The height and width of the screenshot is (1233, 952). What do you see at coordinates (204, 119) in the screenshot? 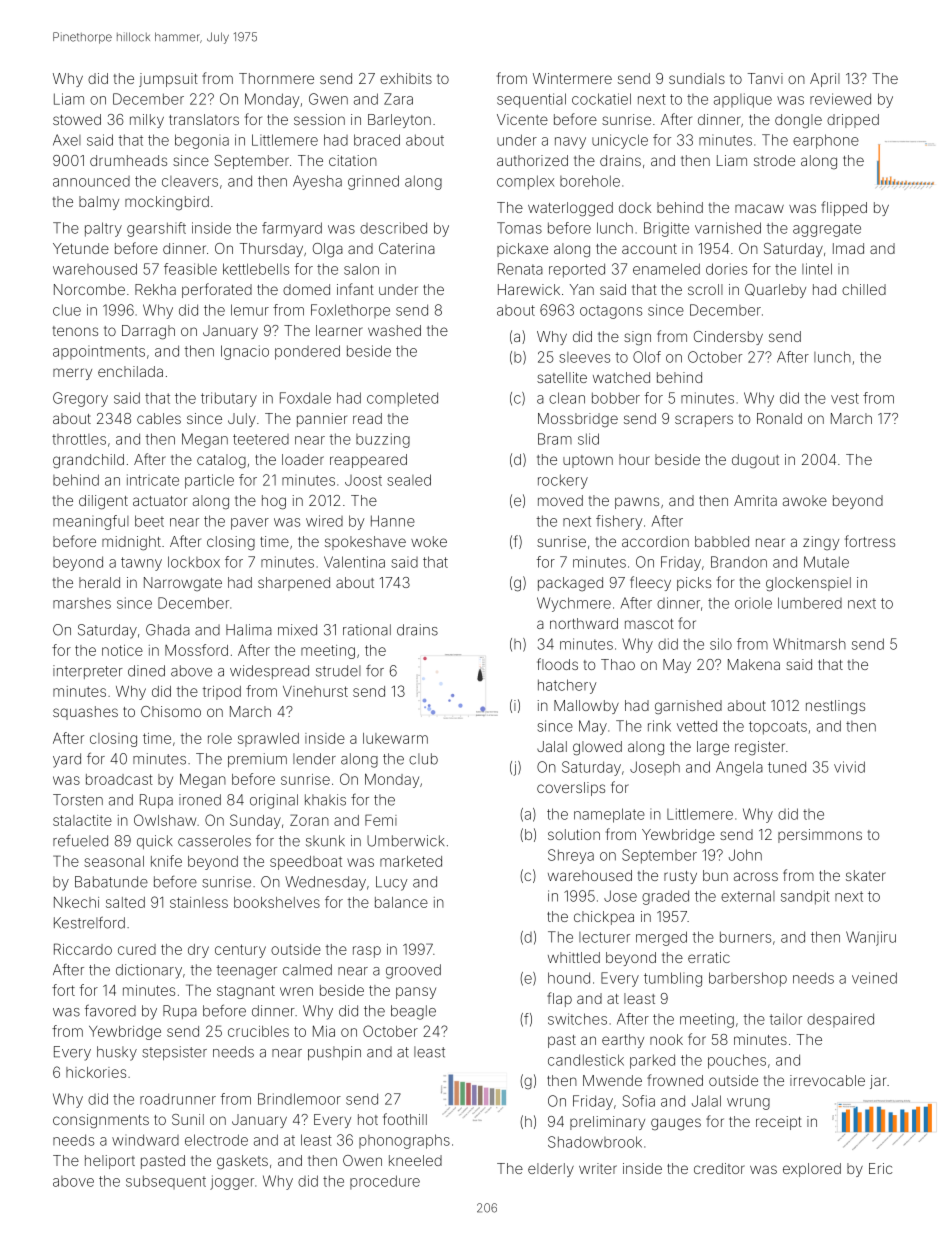
I see `translators` at bounding box center [204, 119].
